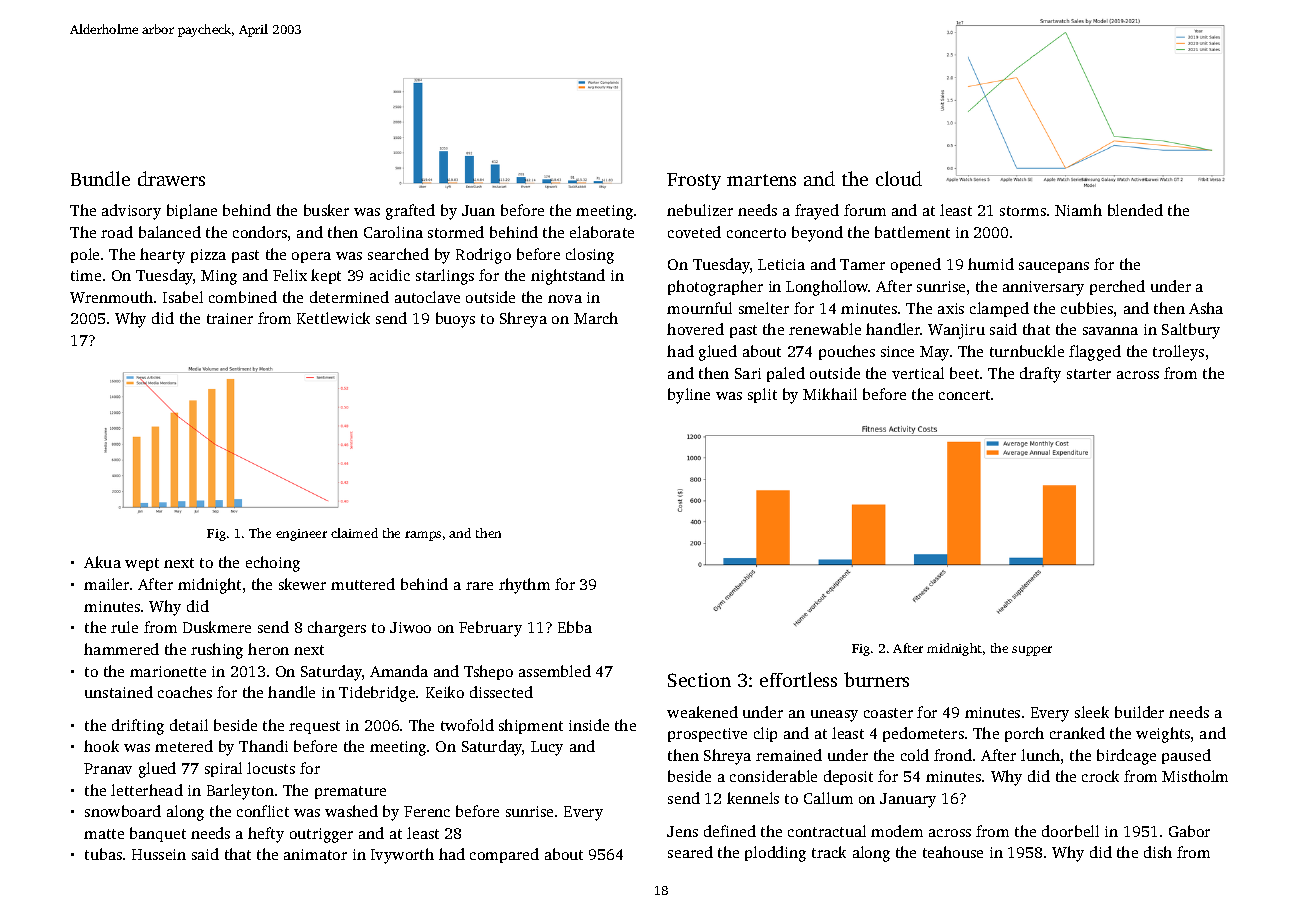  Describe the element at coordinates (478, 210) in the page. I see `Juan` at that location.
